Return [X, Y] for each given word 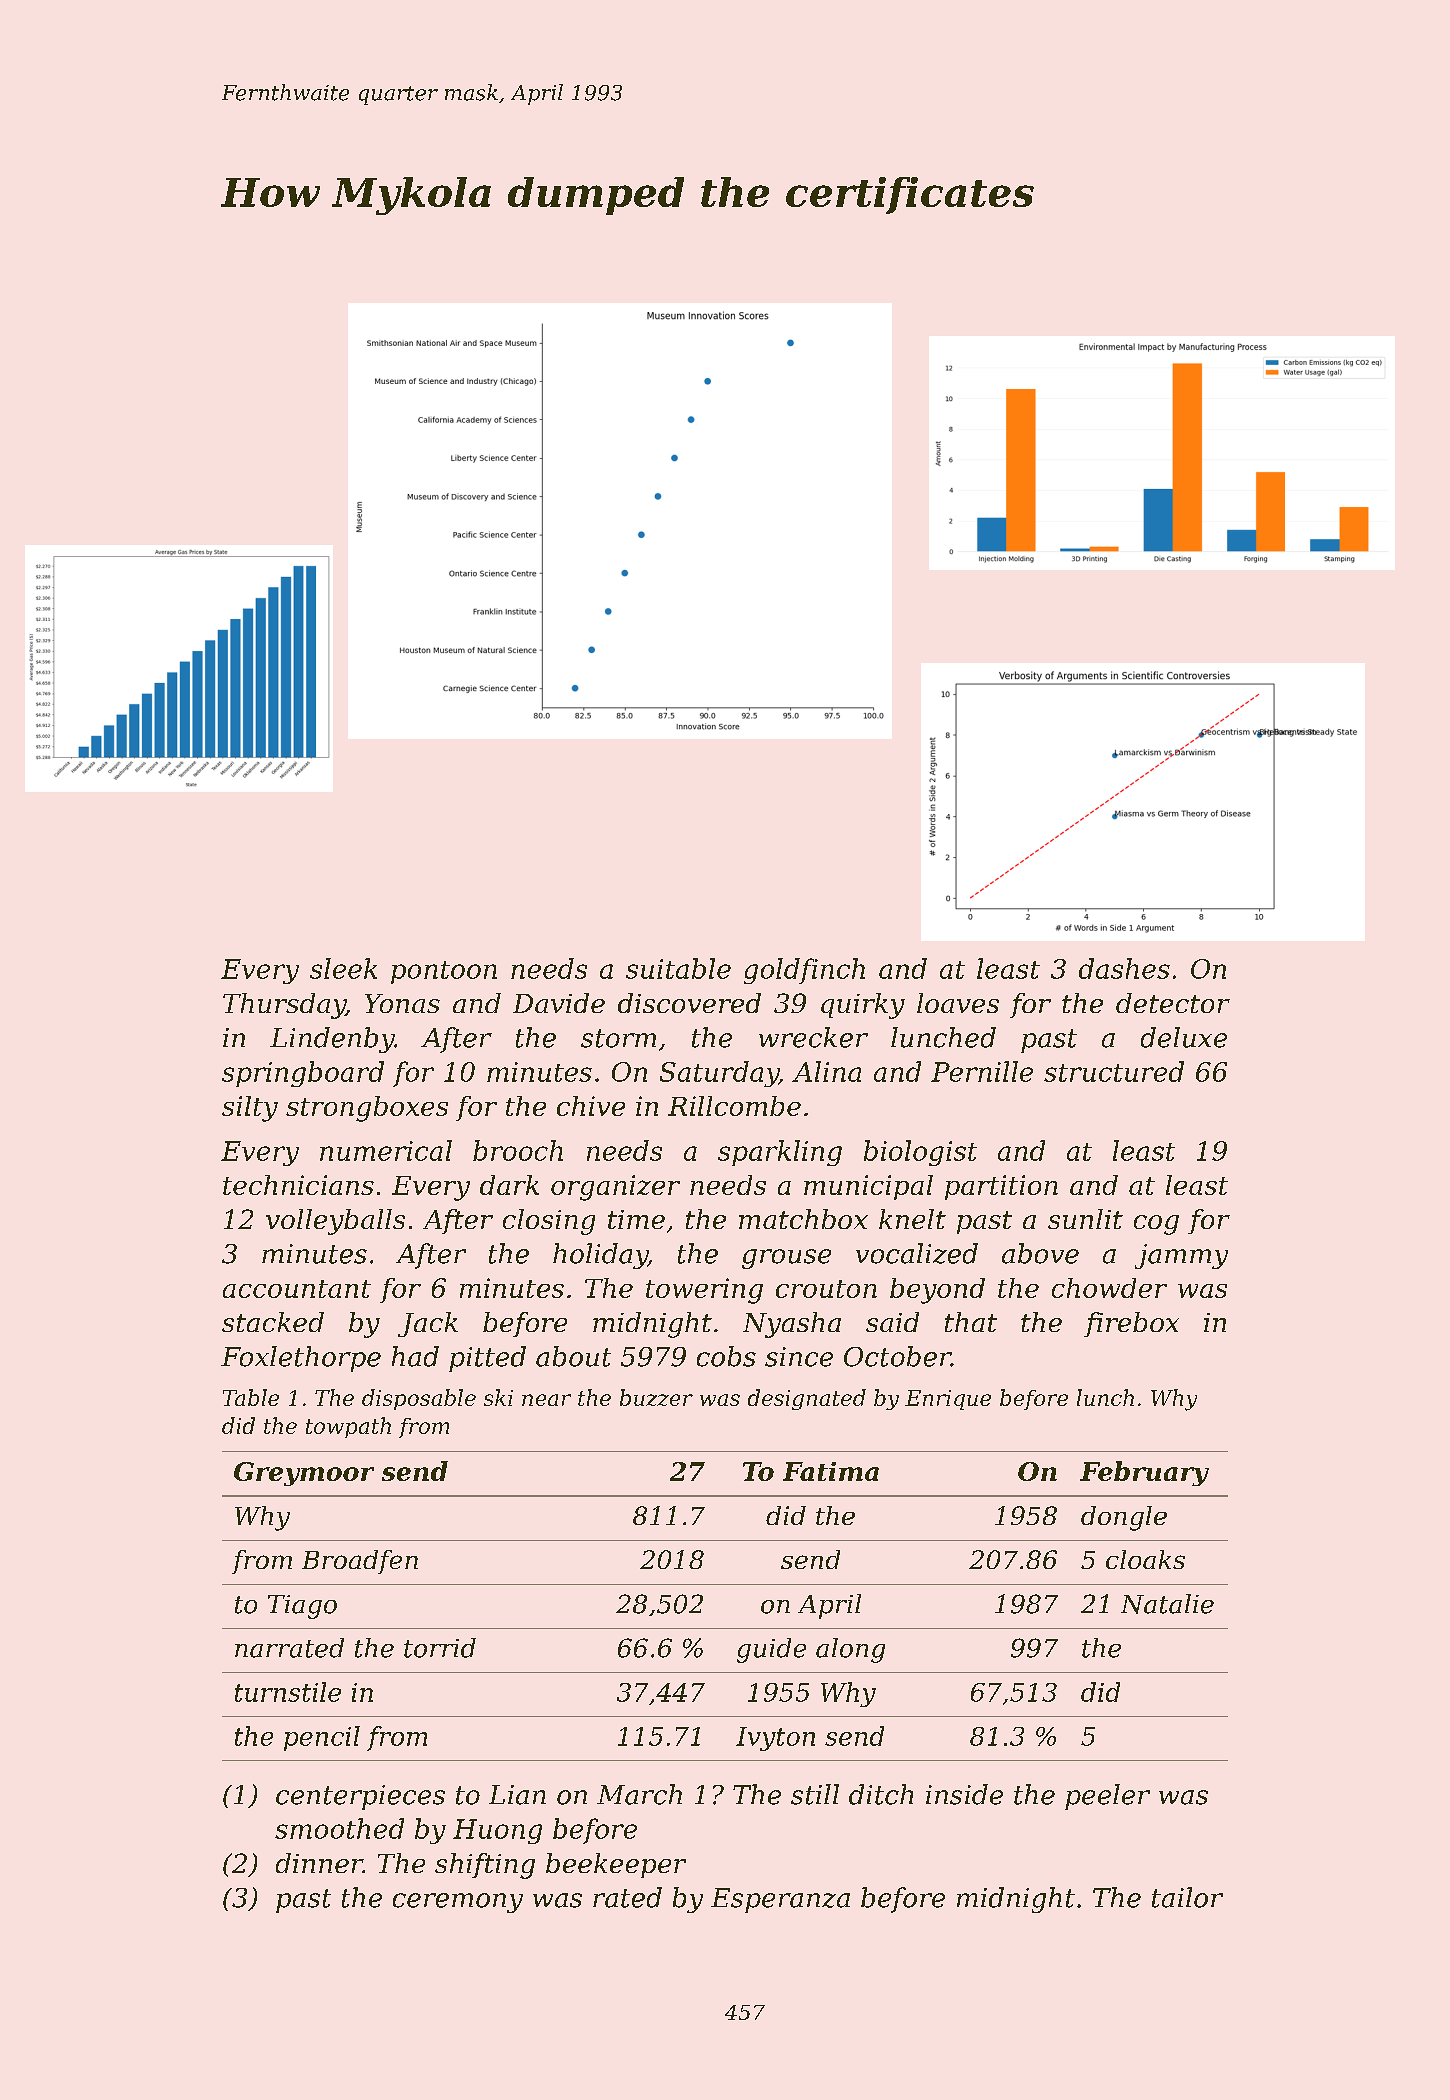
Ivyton [775, 1739]
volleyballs [335, 1222]
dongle [1124, 1518]
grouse [786, 1259]
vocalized [917, 1253]
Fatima [831, 1471]
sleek [343, 968]
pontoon [444, 972]
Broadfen [360, 1562]
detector [1173, 1003]
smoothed [339, 1828]
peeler [1107, 1797]
